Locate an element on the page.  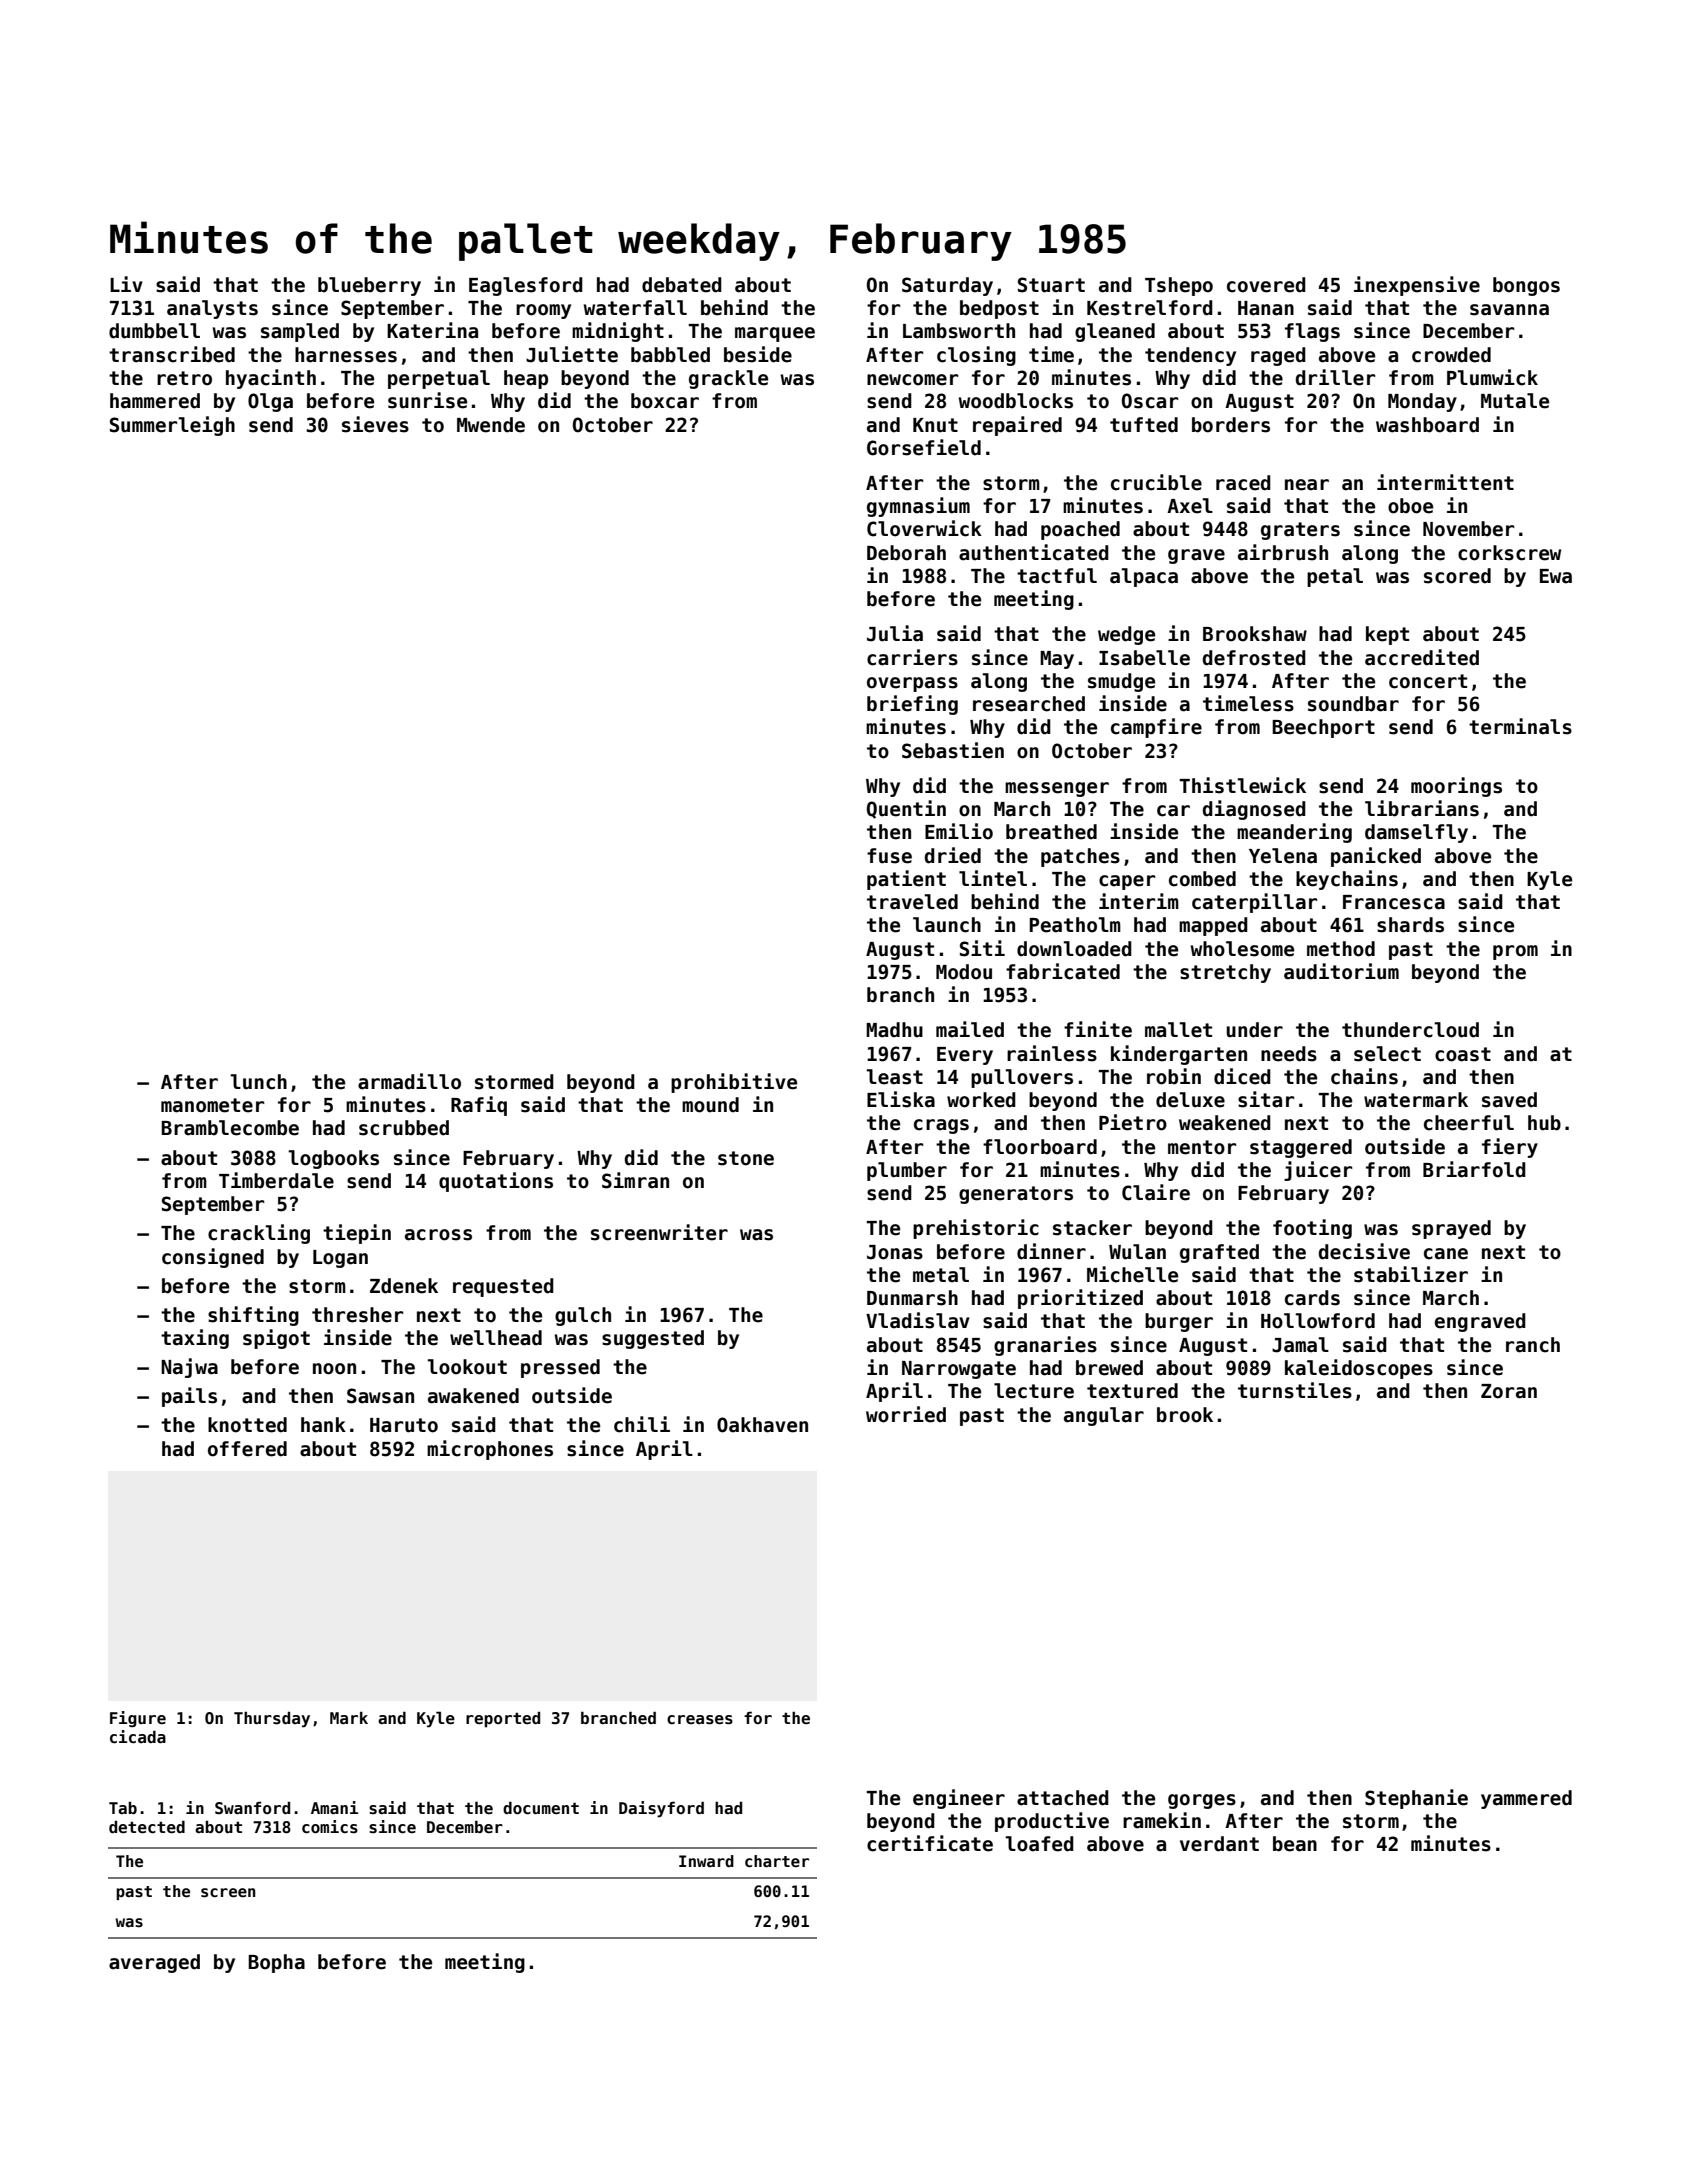
Tshepo is located at coordinates (1179, 286).
